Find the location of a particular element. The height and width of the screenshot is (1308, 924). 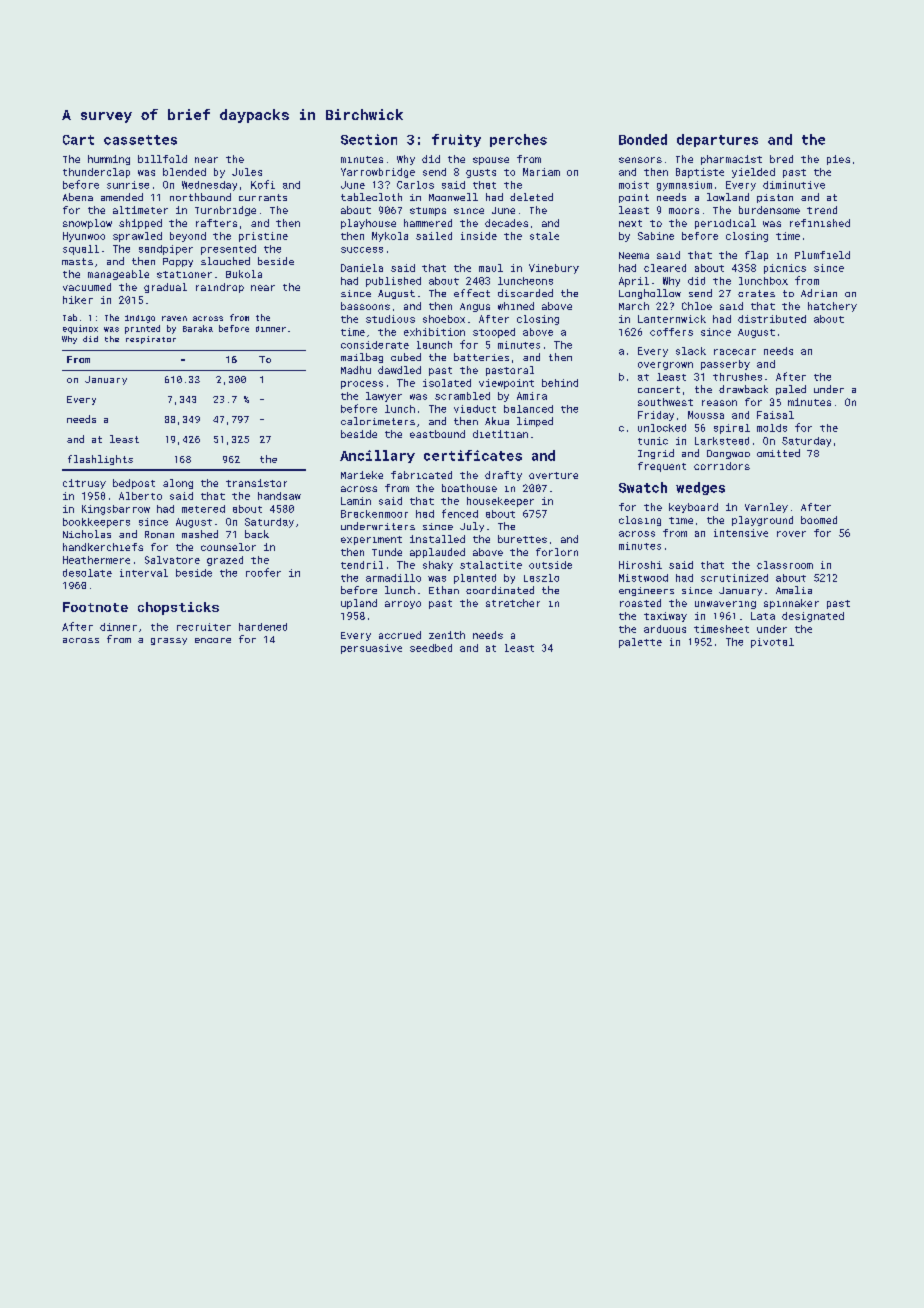

equinox is located at coordinates (80, 329).
